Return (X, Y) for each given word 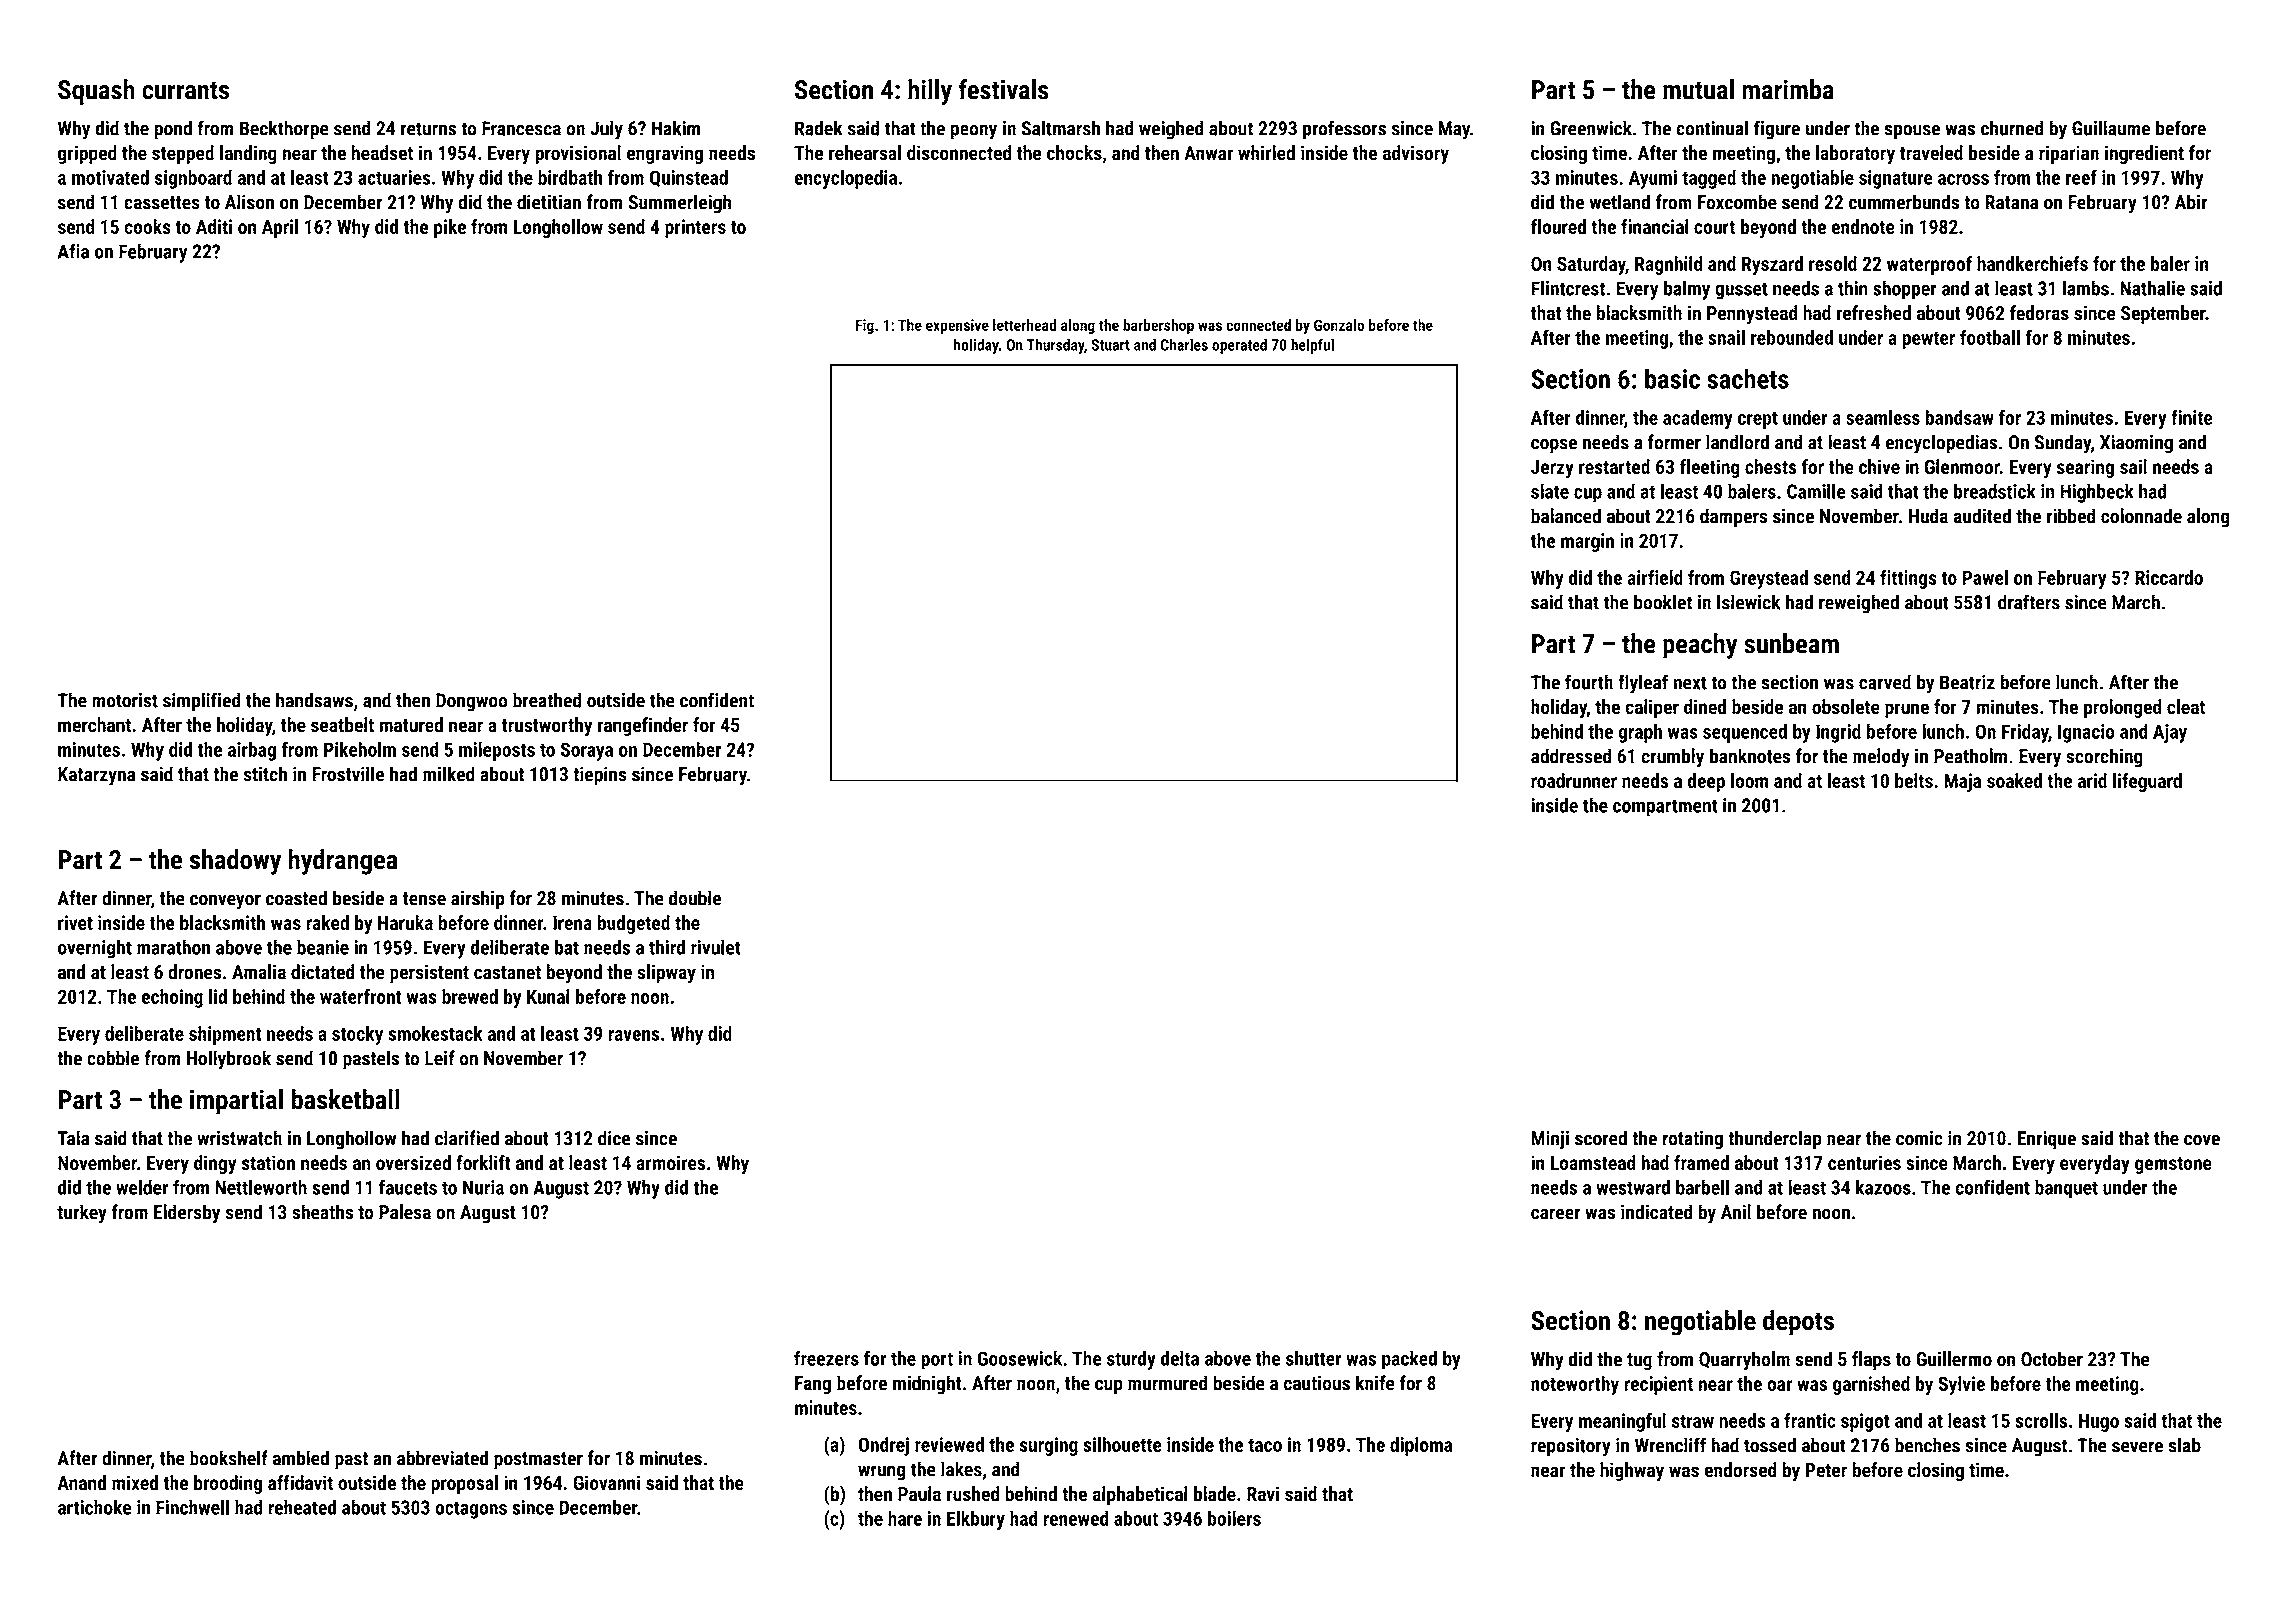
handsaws (314, 700)
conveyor (225, 902)
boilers (1234, 1518)
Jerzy (1552, 469)
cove (2202, 1140)
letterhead (1024, 325)
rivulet (716, 947)
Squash (96, 92)
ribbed (2071, 516)
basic (1672, 378)
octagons (471, 1510)
